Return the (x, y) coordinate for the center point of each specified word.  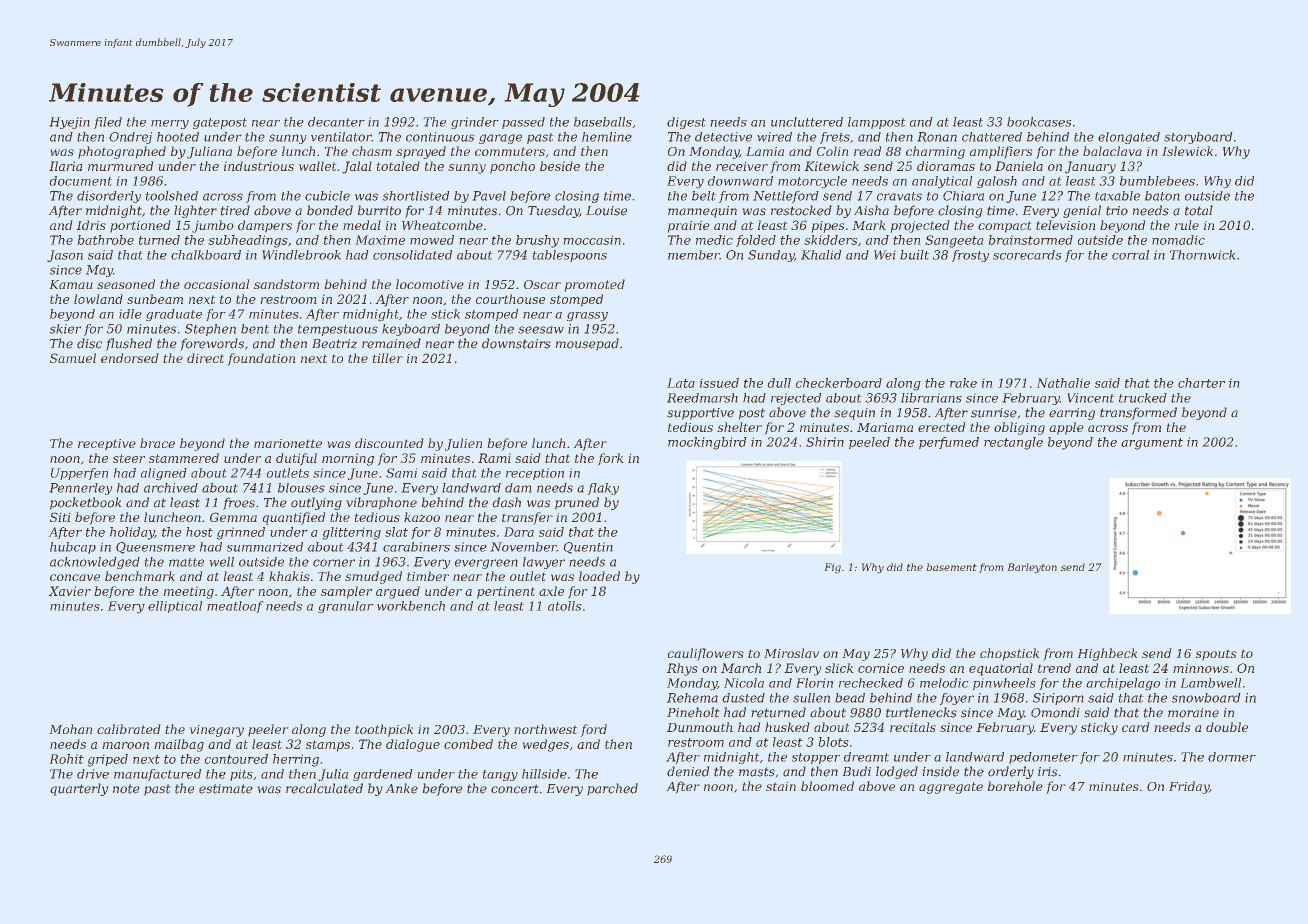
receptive (107, 445)
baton (1162, 196)
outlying (316, 503)
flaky (603, 489)
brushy (537, 241)
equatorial (1001, 669)
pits (241, 775)
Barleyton (1032, 568)
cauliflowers (706, 654)
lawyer (544, 563)
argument (1152, 444)
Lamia (765, 151)
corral (1130, 255)
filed (108, 123)
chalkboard (206, 255)
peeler (268, 730)
